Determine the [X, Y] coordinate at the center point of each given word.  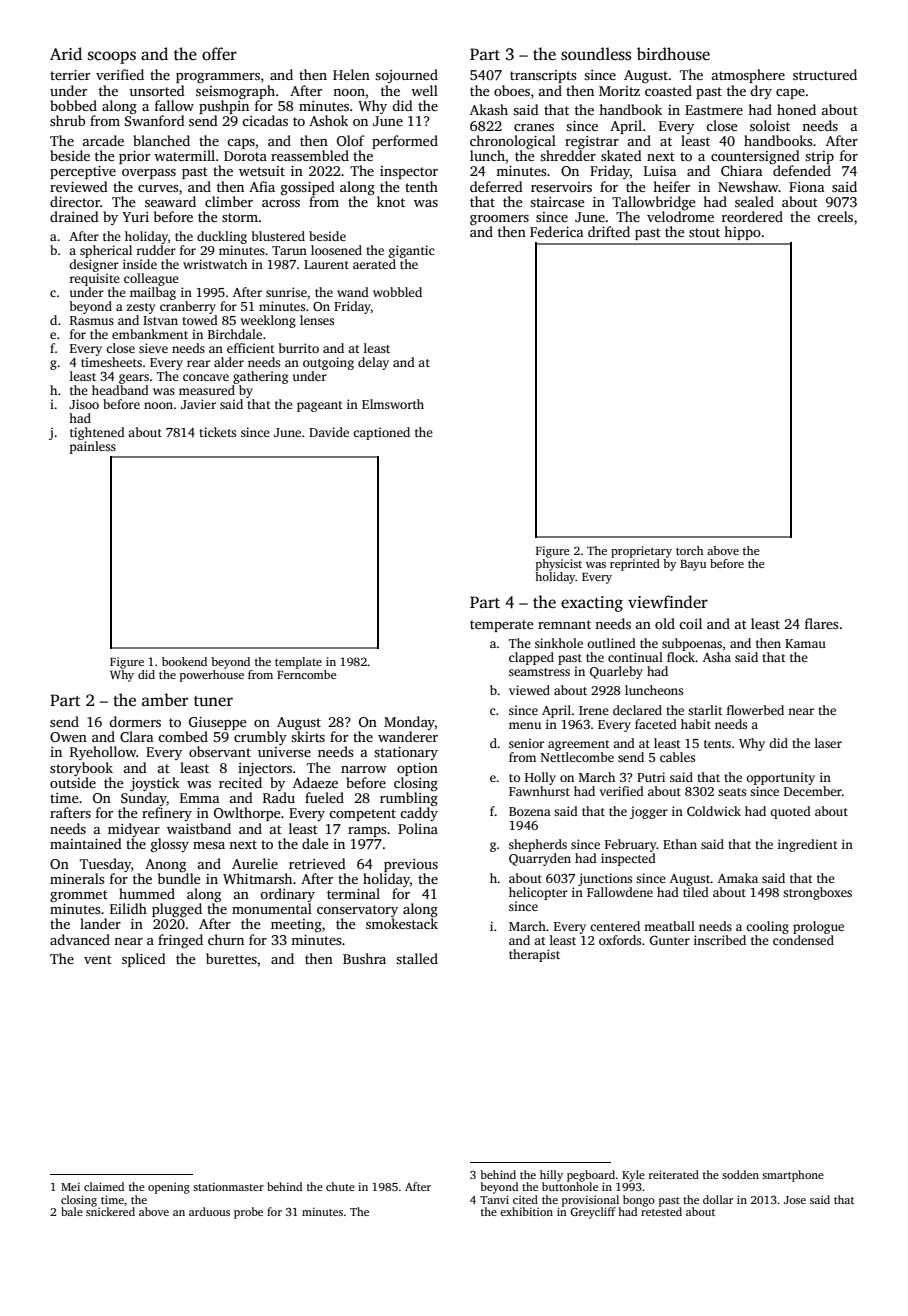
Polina [418, 828]
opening [169, 1188]
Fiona [807, 187]
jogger [649, 812]
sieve [153, 348]
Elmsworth [393, 404]
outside [73, 782]
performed [405, 142]
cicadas [265, 120]
